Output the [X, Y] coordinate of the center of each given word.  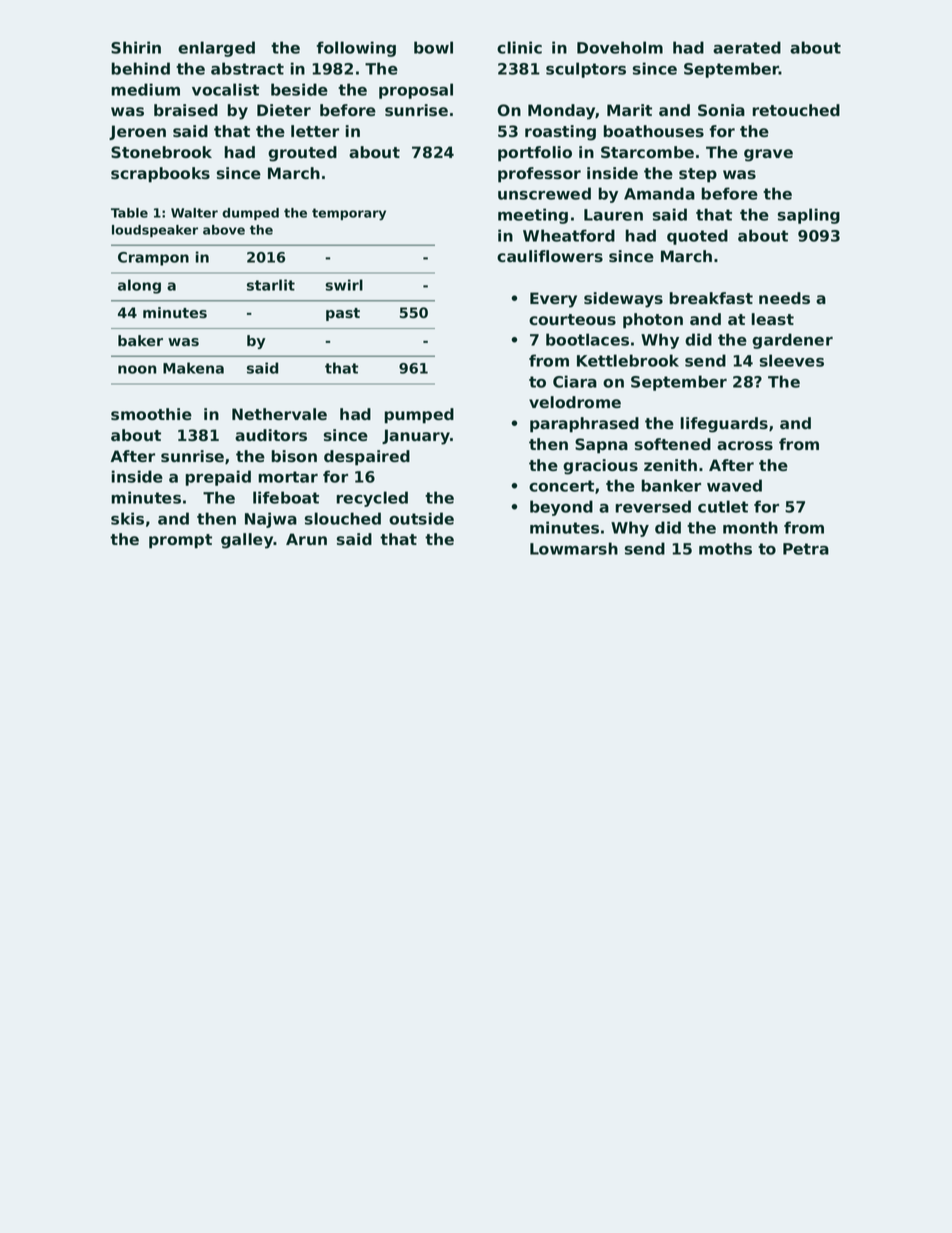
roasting [560, 133]
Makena [193, 368]
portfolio [535, 154]
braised [186, 110]
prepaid [218, 478]
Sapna [601, 446]
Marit [629, 110]
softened [673, 444]
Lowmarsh [574, 548]
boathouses [654, 131]
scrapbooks [160, 175]
